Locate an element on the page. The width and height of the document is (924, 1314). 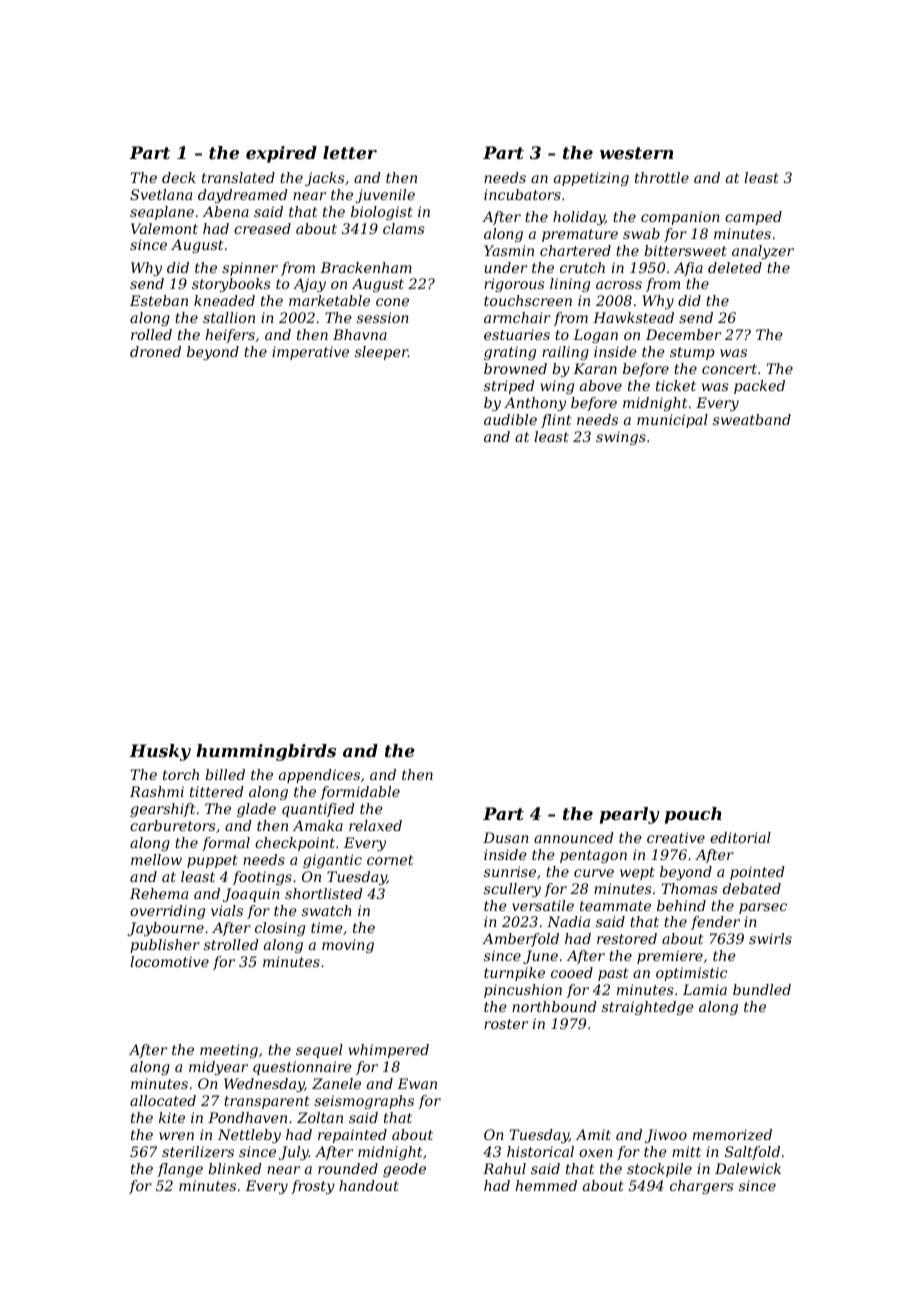
analyzer is located at coordinates (763, 252).
